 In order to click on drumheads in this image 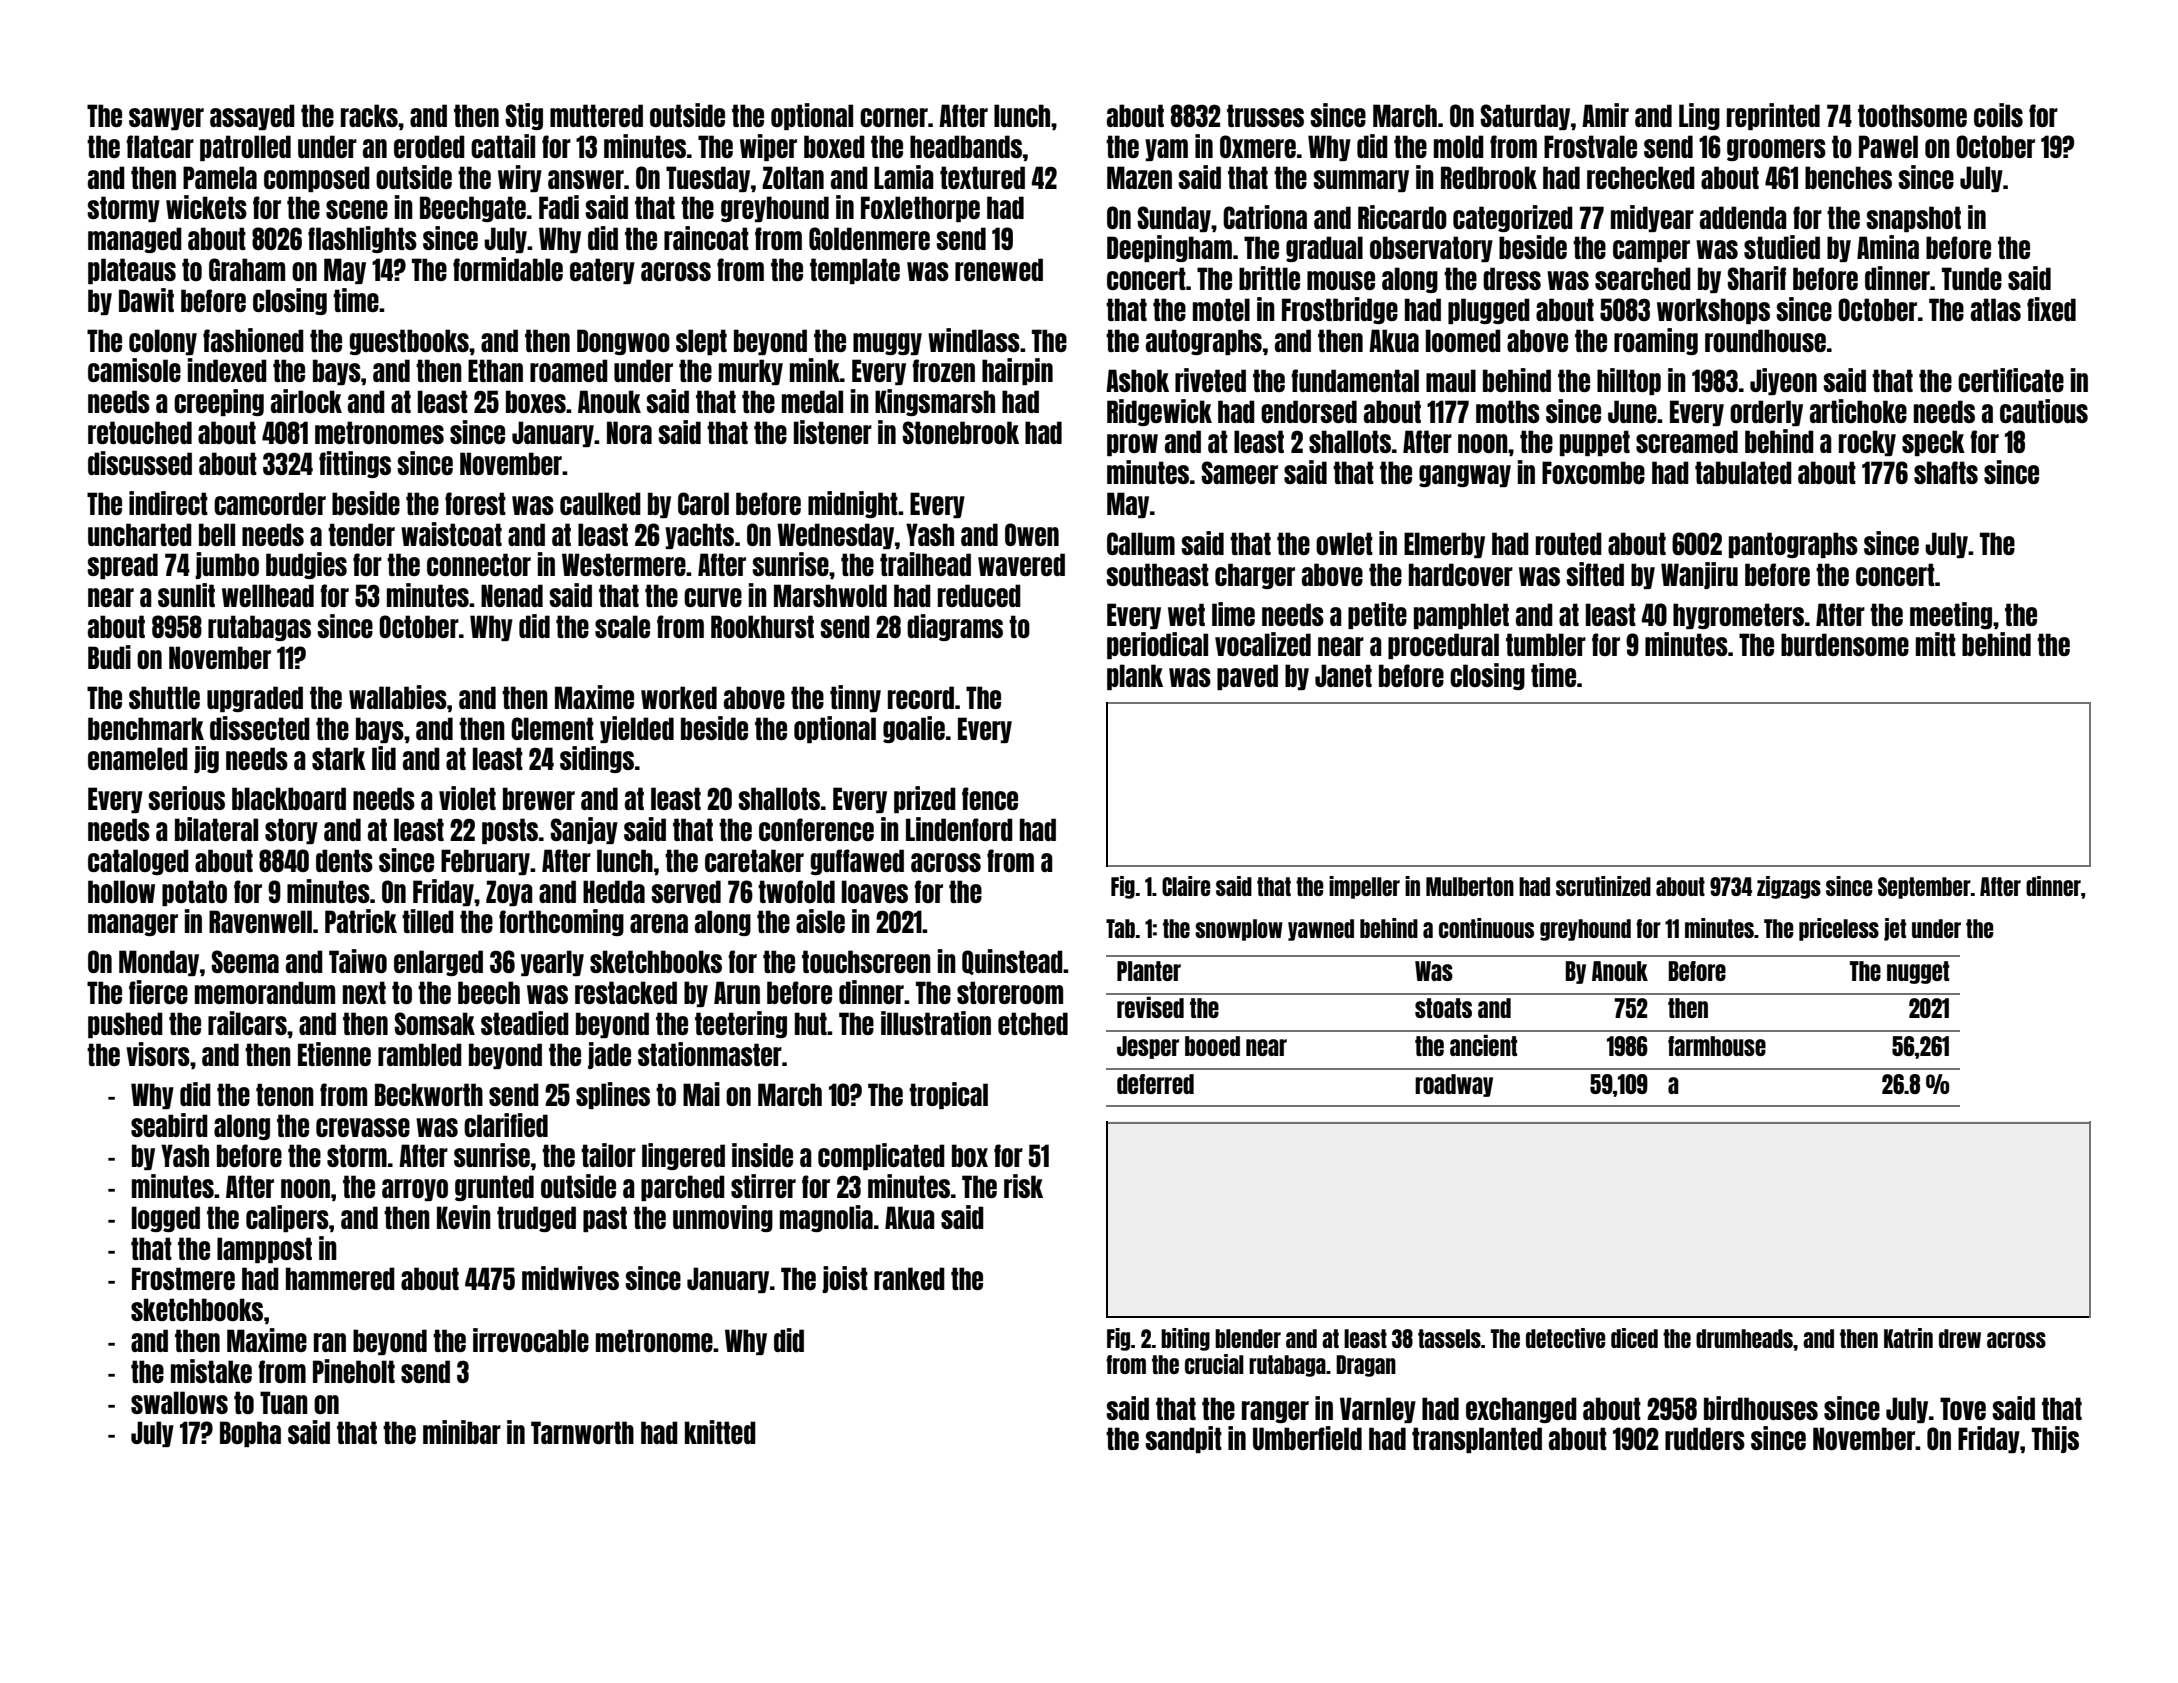, I will do `click(1744, 1338)`.
